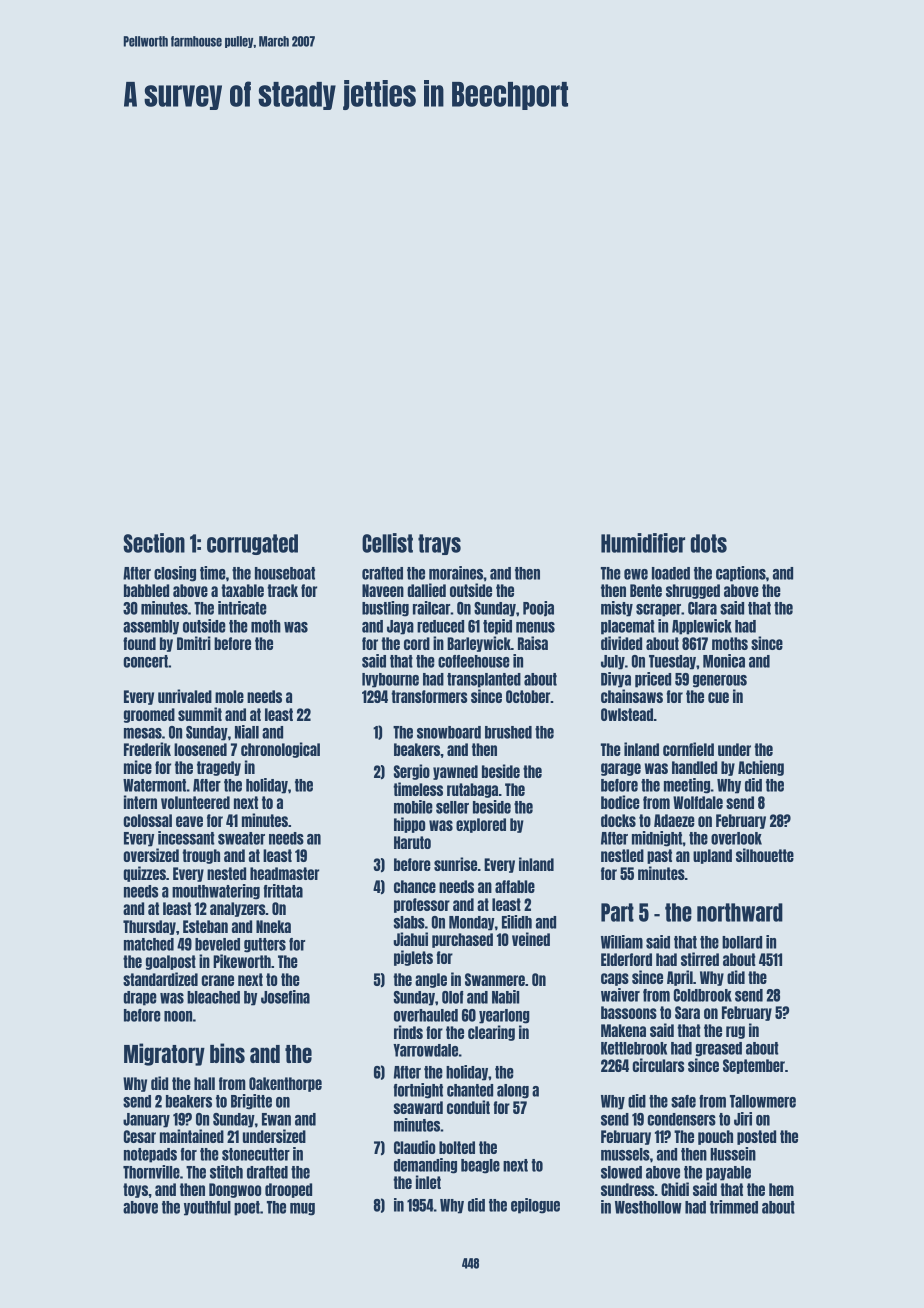 The width and height of the page is (924, 1308). Describe the element at coordinates (288, 1190) in the page. I see `drooped` at that location.
